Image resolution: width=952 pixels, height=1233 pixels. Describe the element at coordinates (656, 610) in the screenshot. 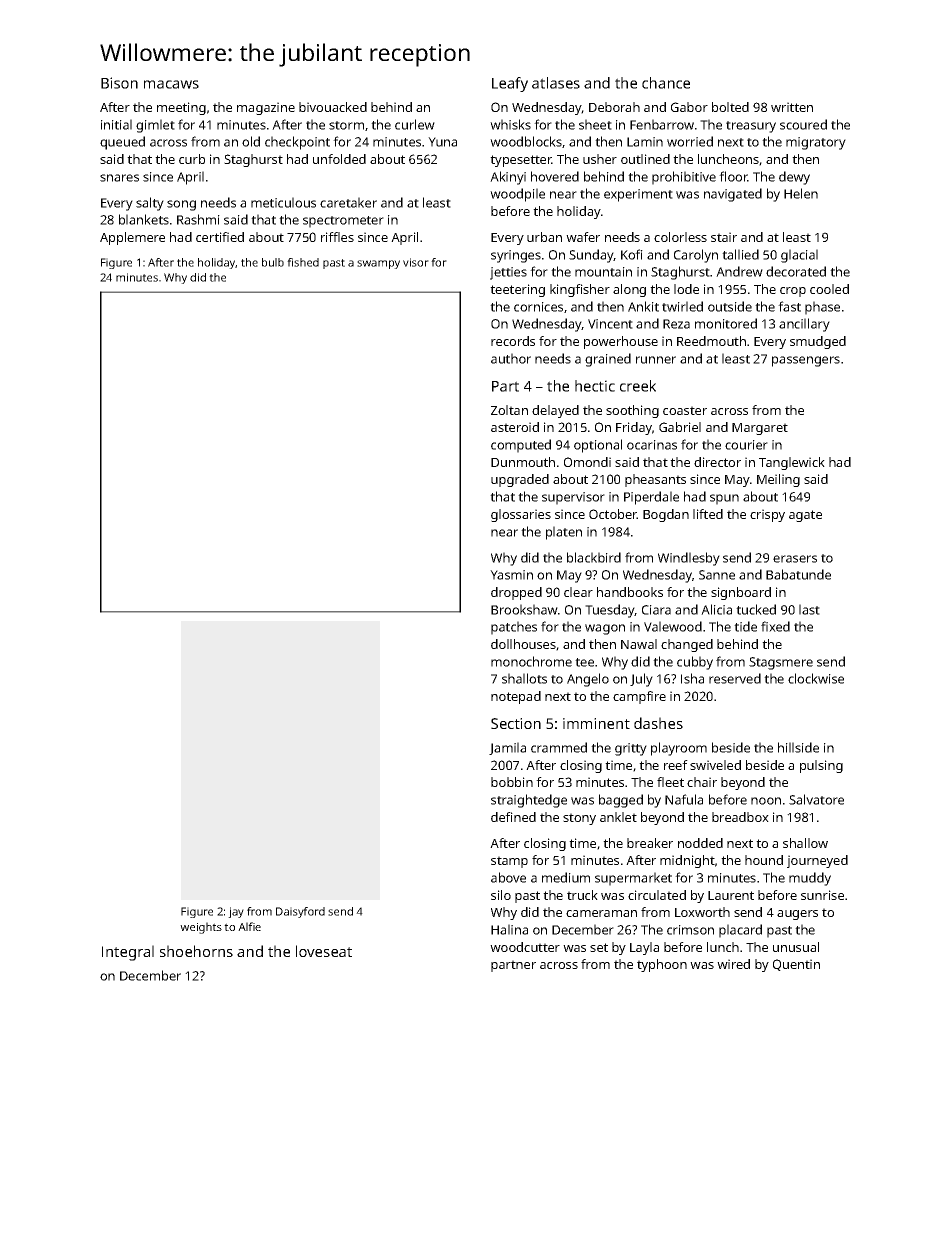

I see `Ciara` at that location.
